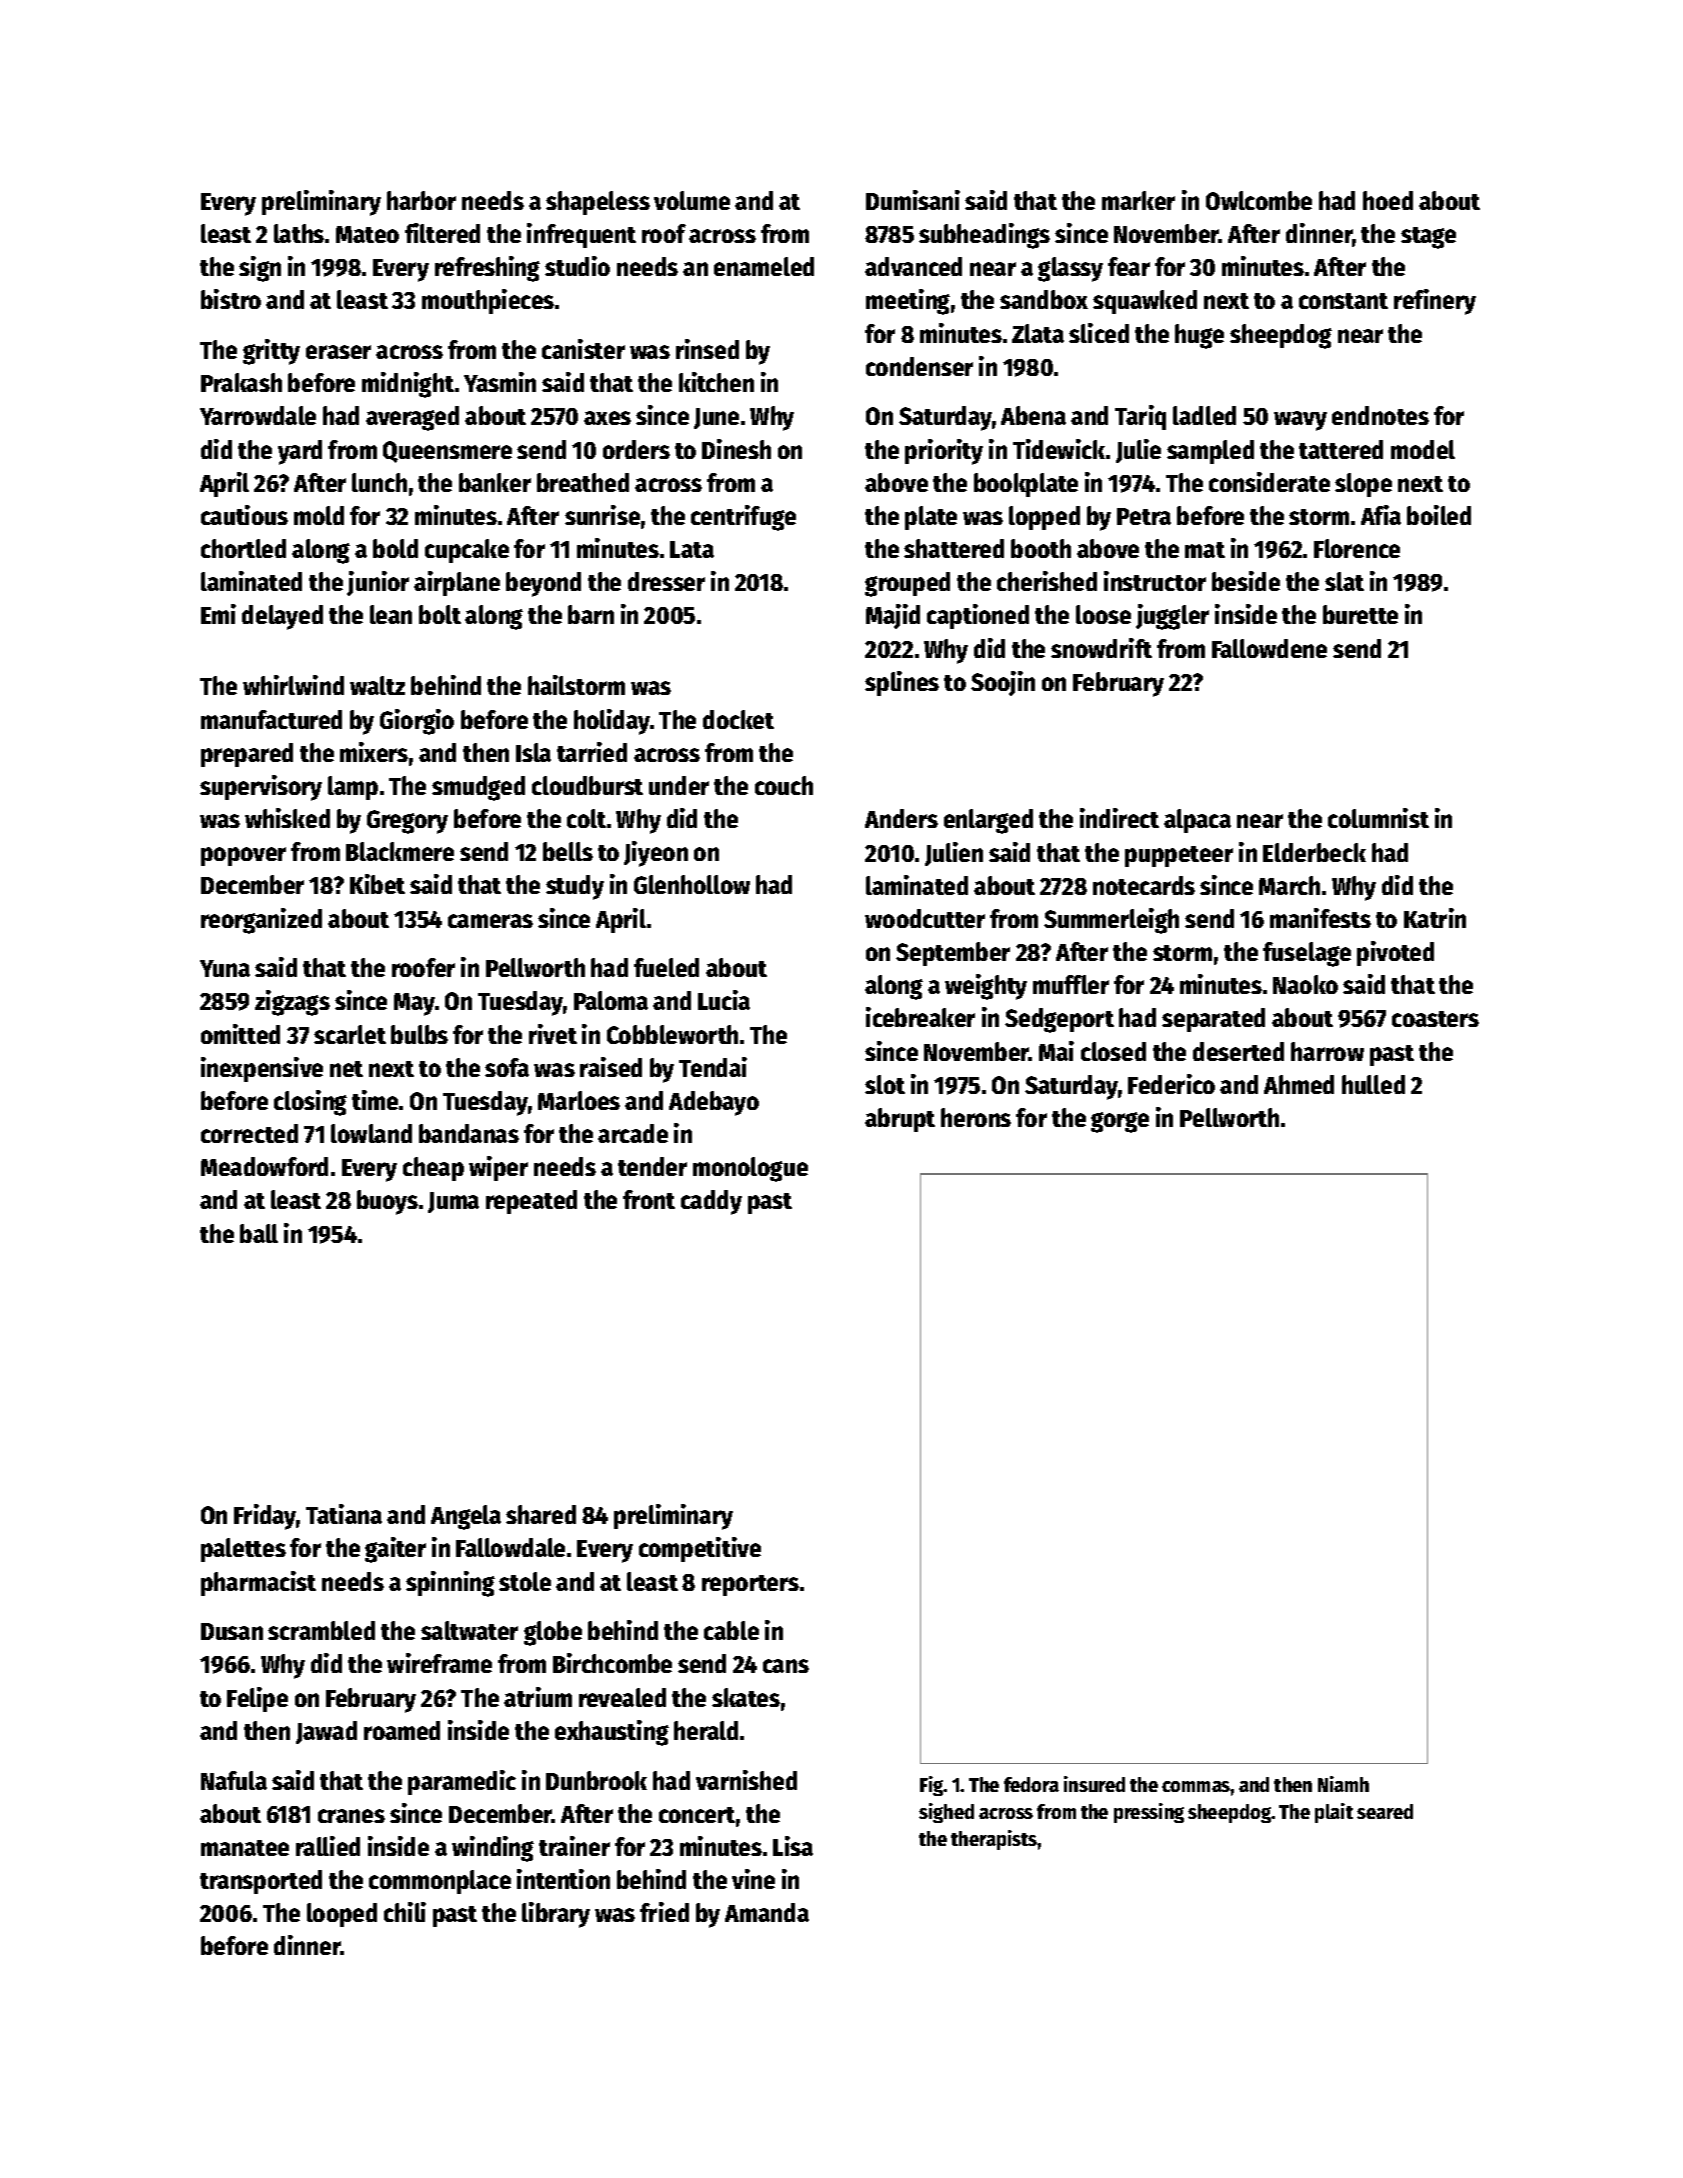  What do you see at coordinates (1307, 954) in the screenshot?
I see `fuselage` at bounding box center [1307, 954].
